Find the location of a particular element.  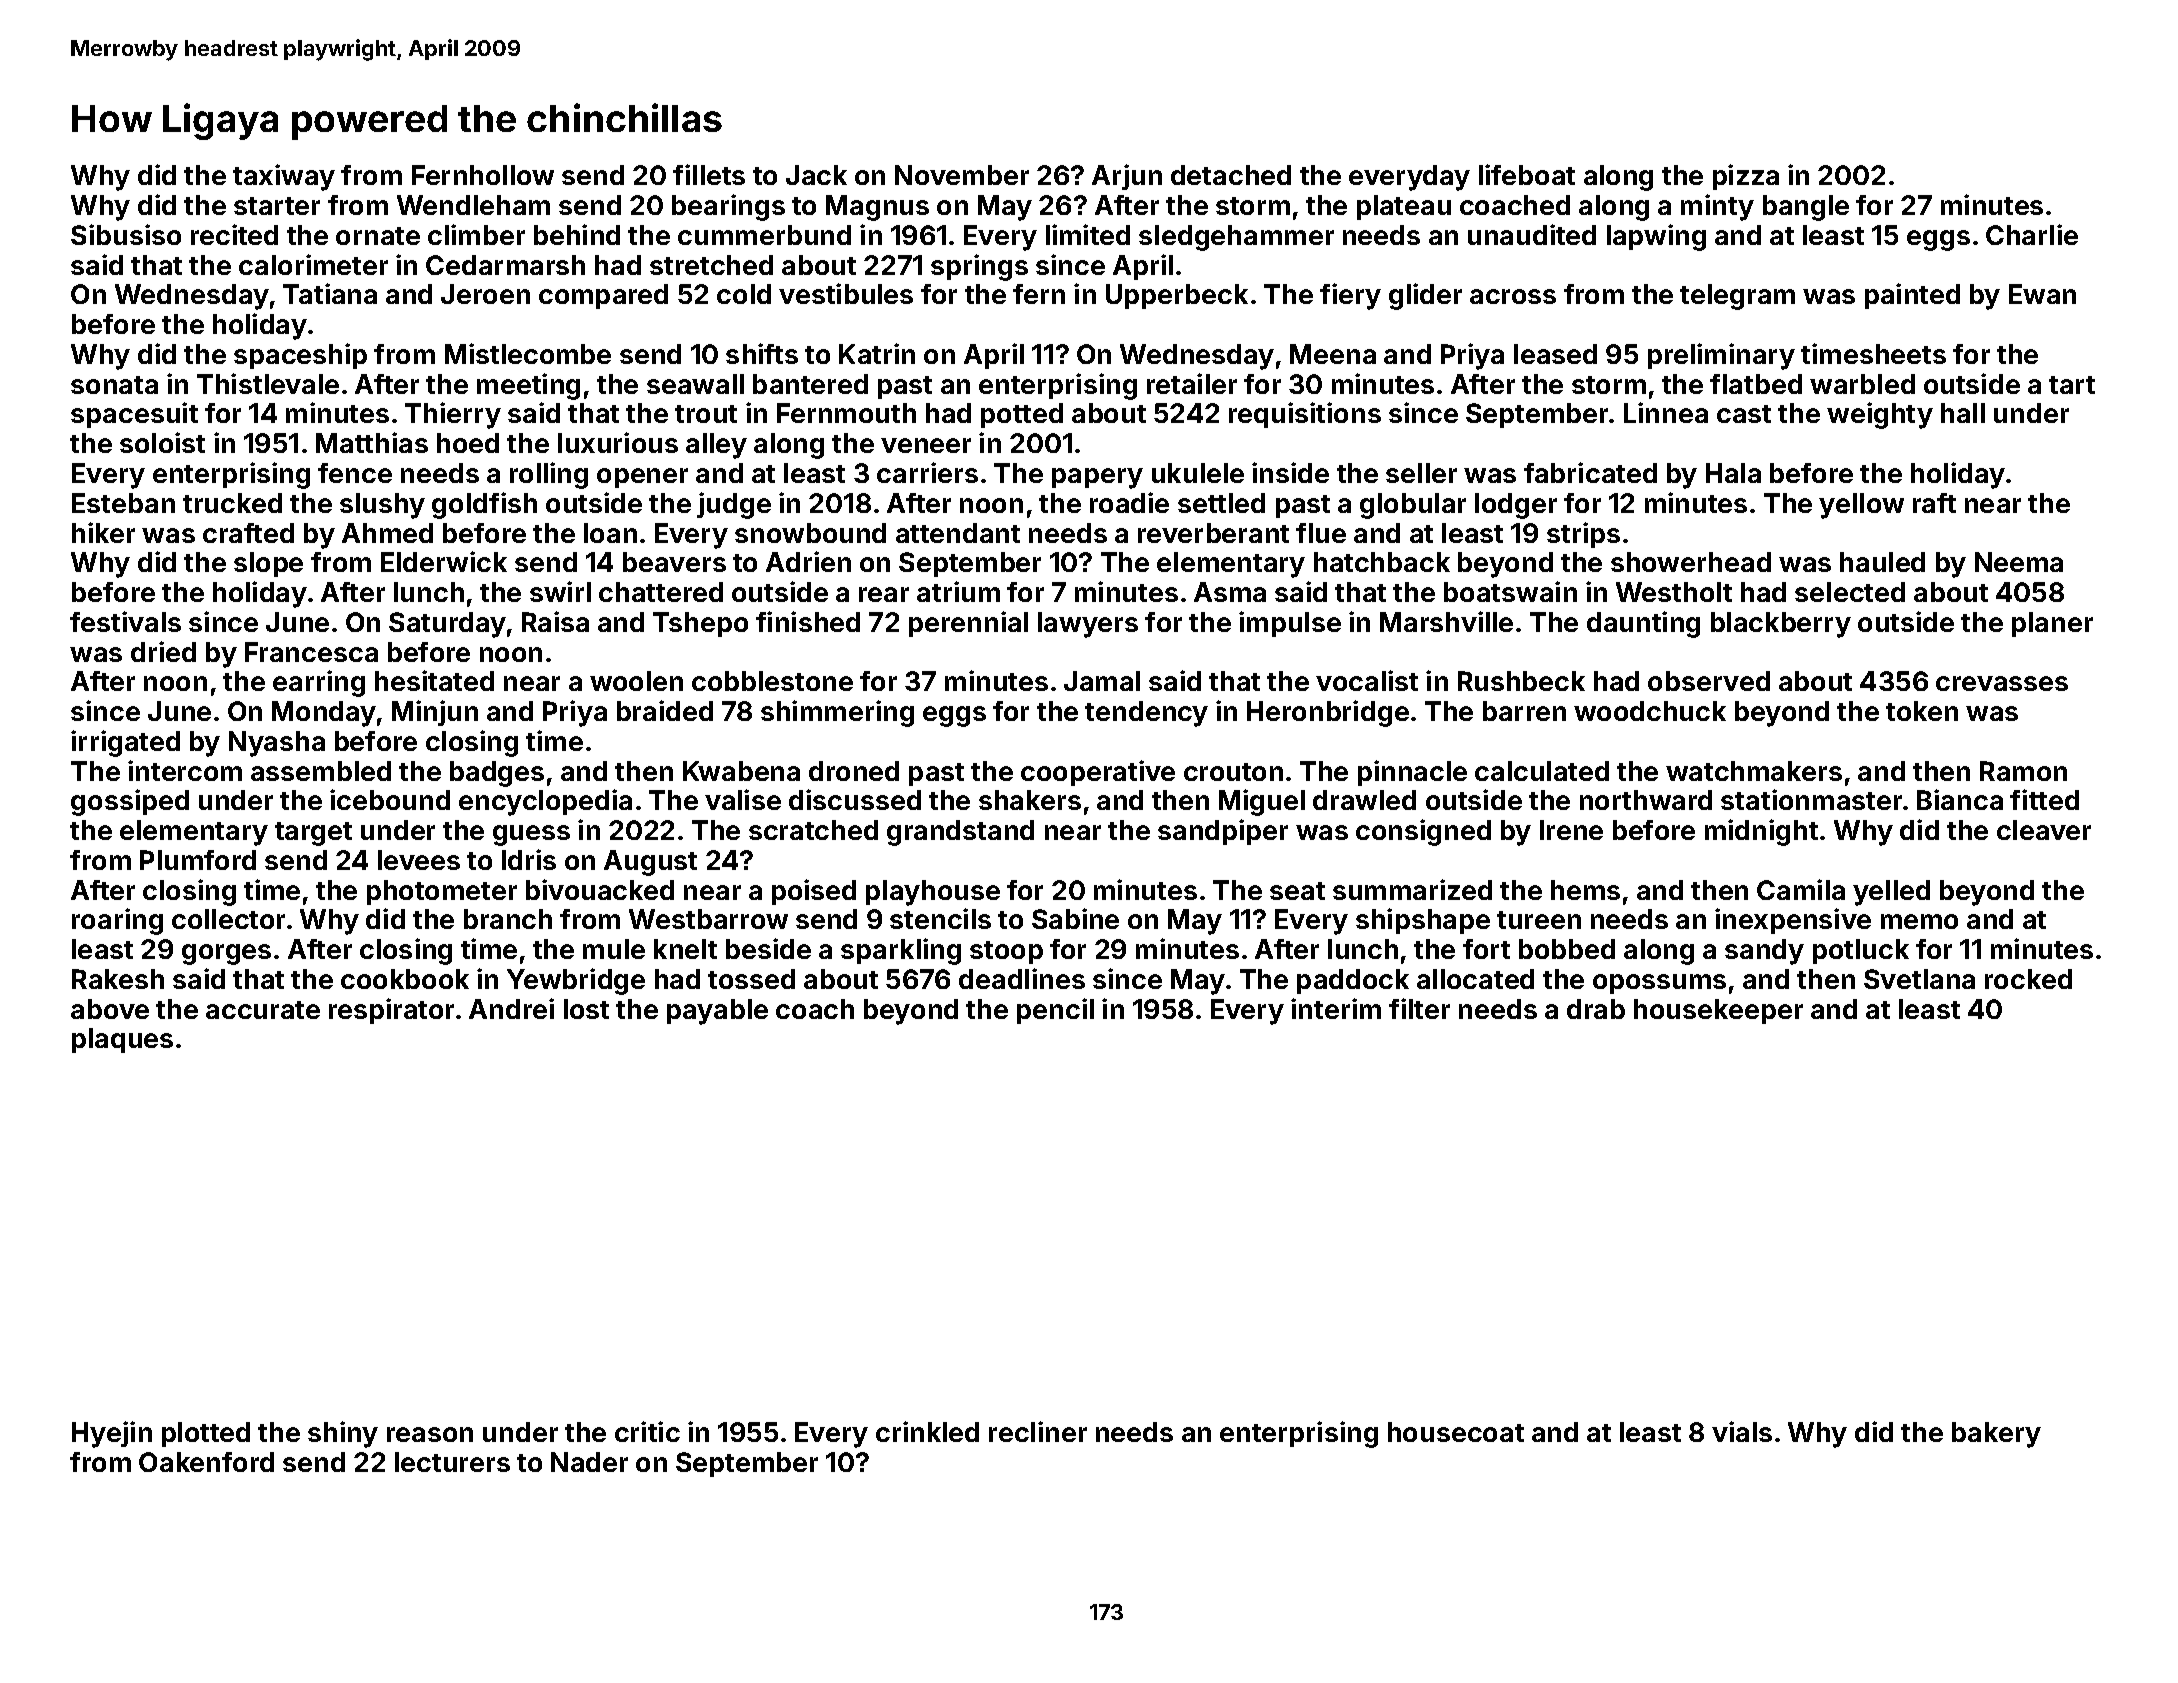

vestibules is located at coordinates (846, 293).
